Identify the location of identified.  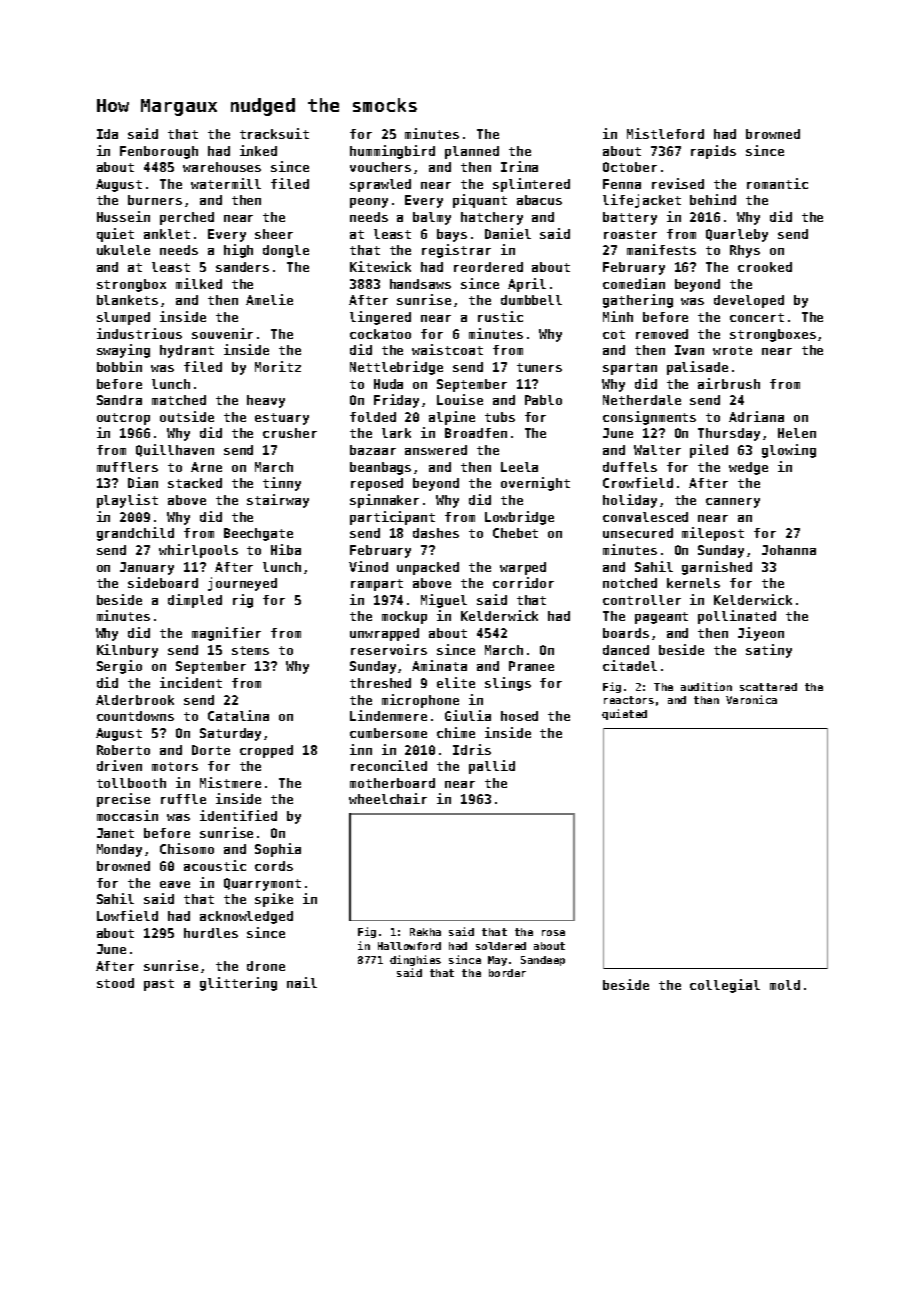
(238, 815).
